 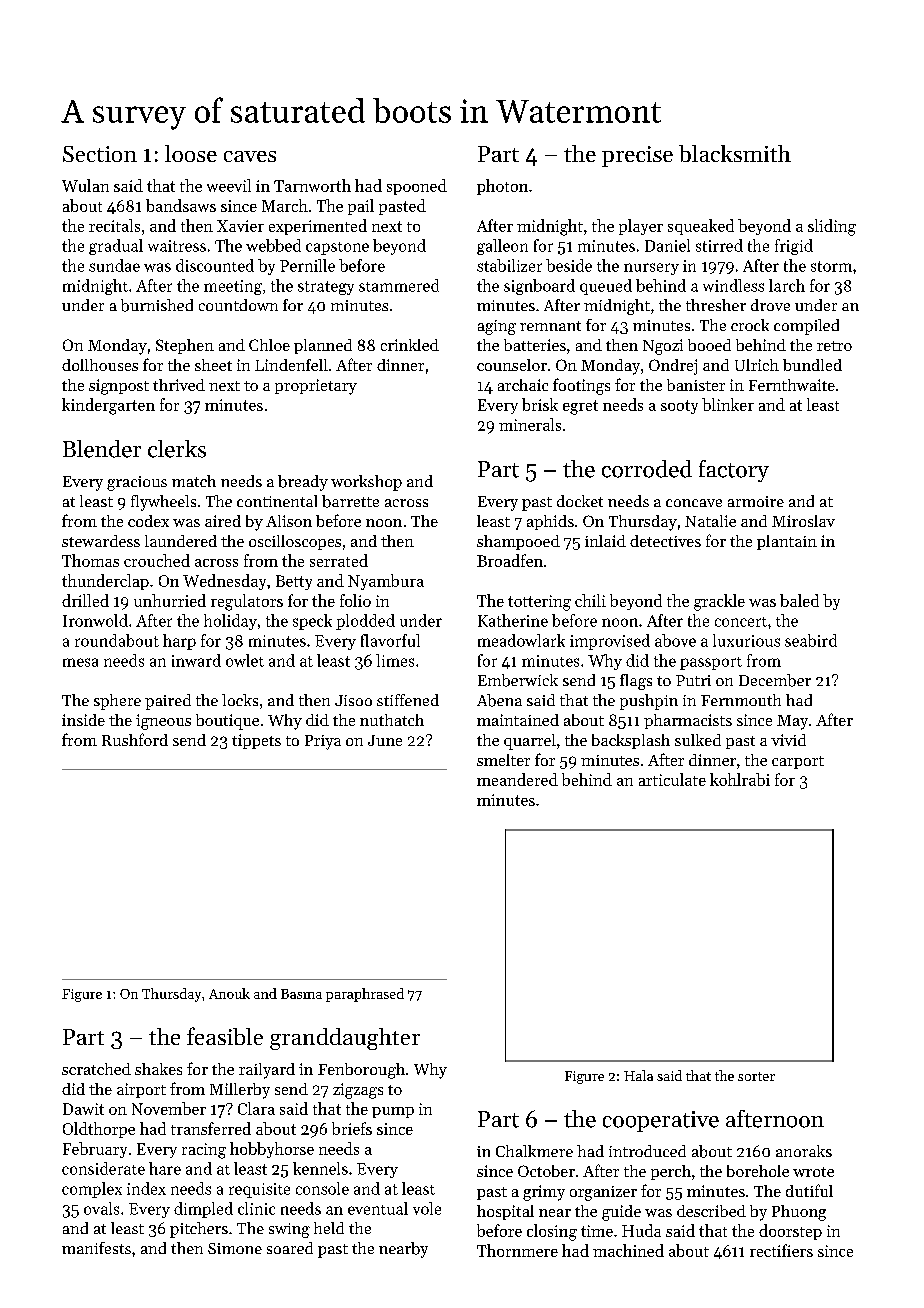 What do you see at coordinates (792, 722) in the page?
I see `May` at bounding box center [792, 722].
